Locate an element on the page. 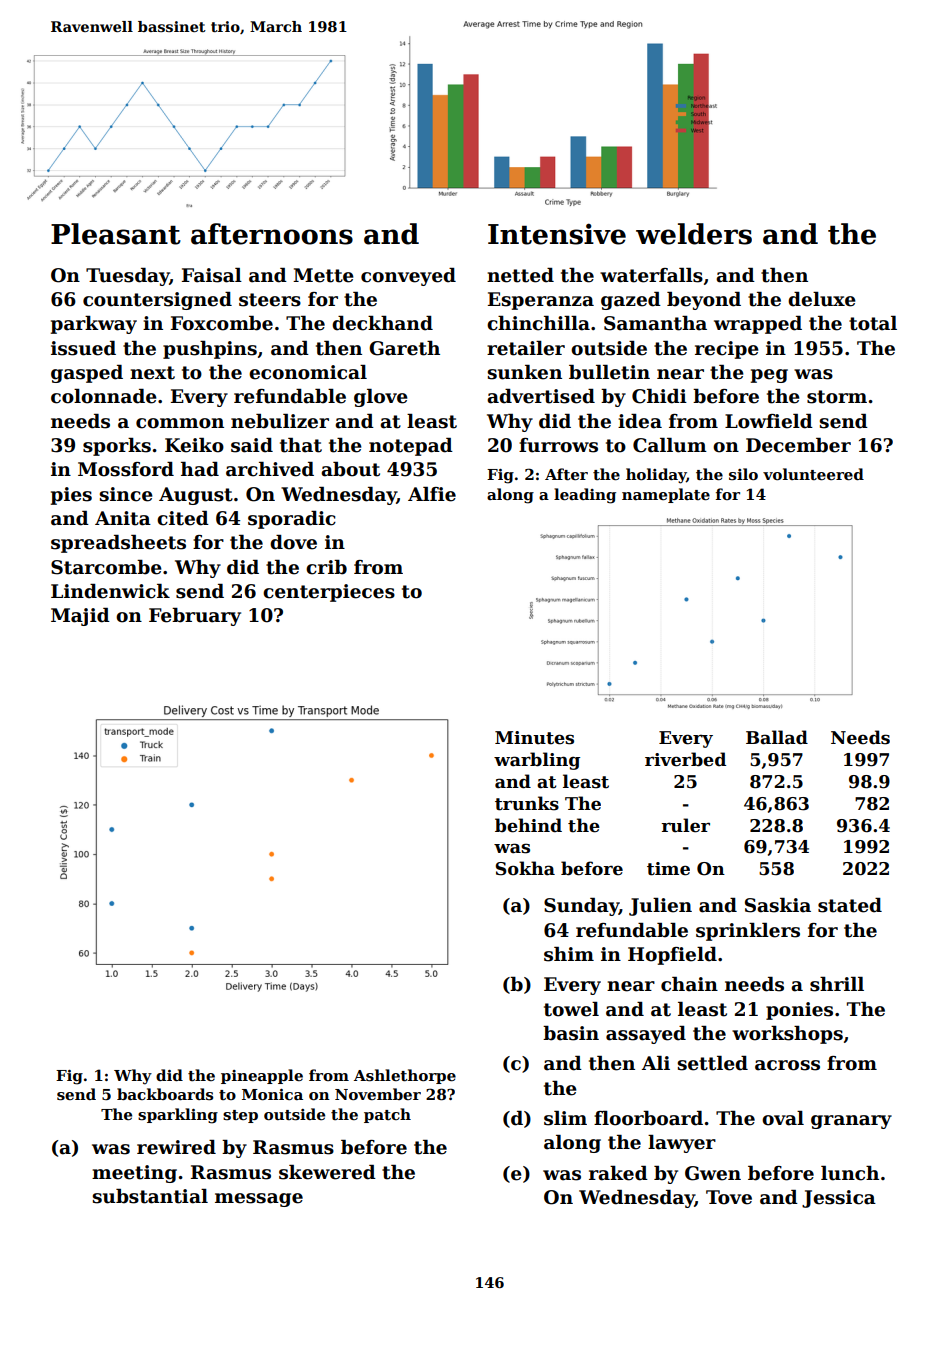 The width and height of the document is (949, 1349). Intensive is located at coordinates (557, 234).
